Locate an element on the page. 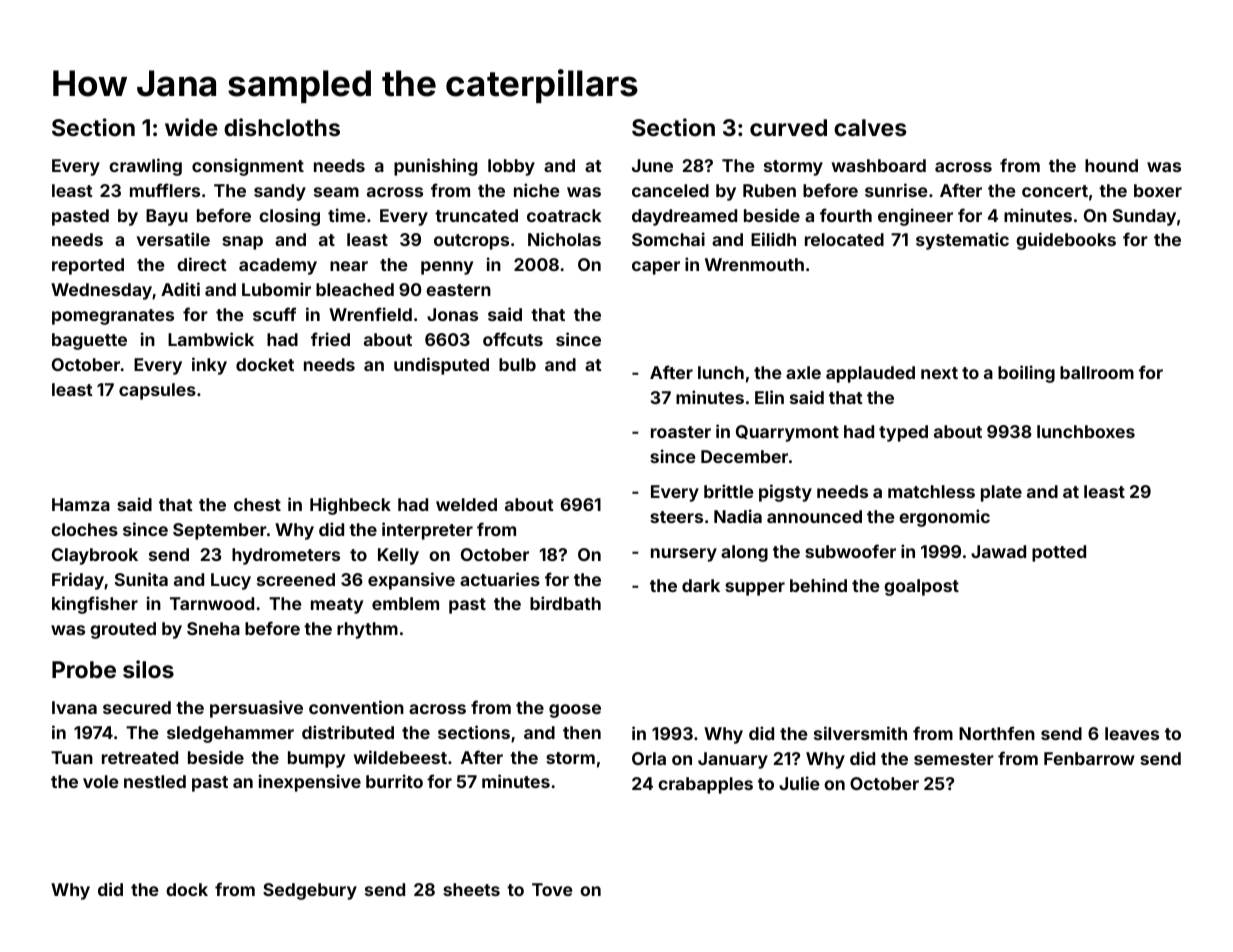 Image resolution: width=1233 pixels, height=952 pixels. convention is located at coordinates (356, 707).
